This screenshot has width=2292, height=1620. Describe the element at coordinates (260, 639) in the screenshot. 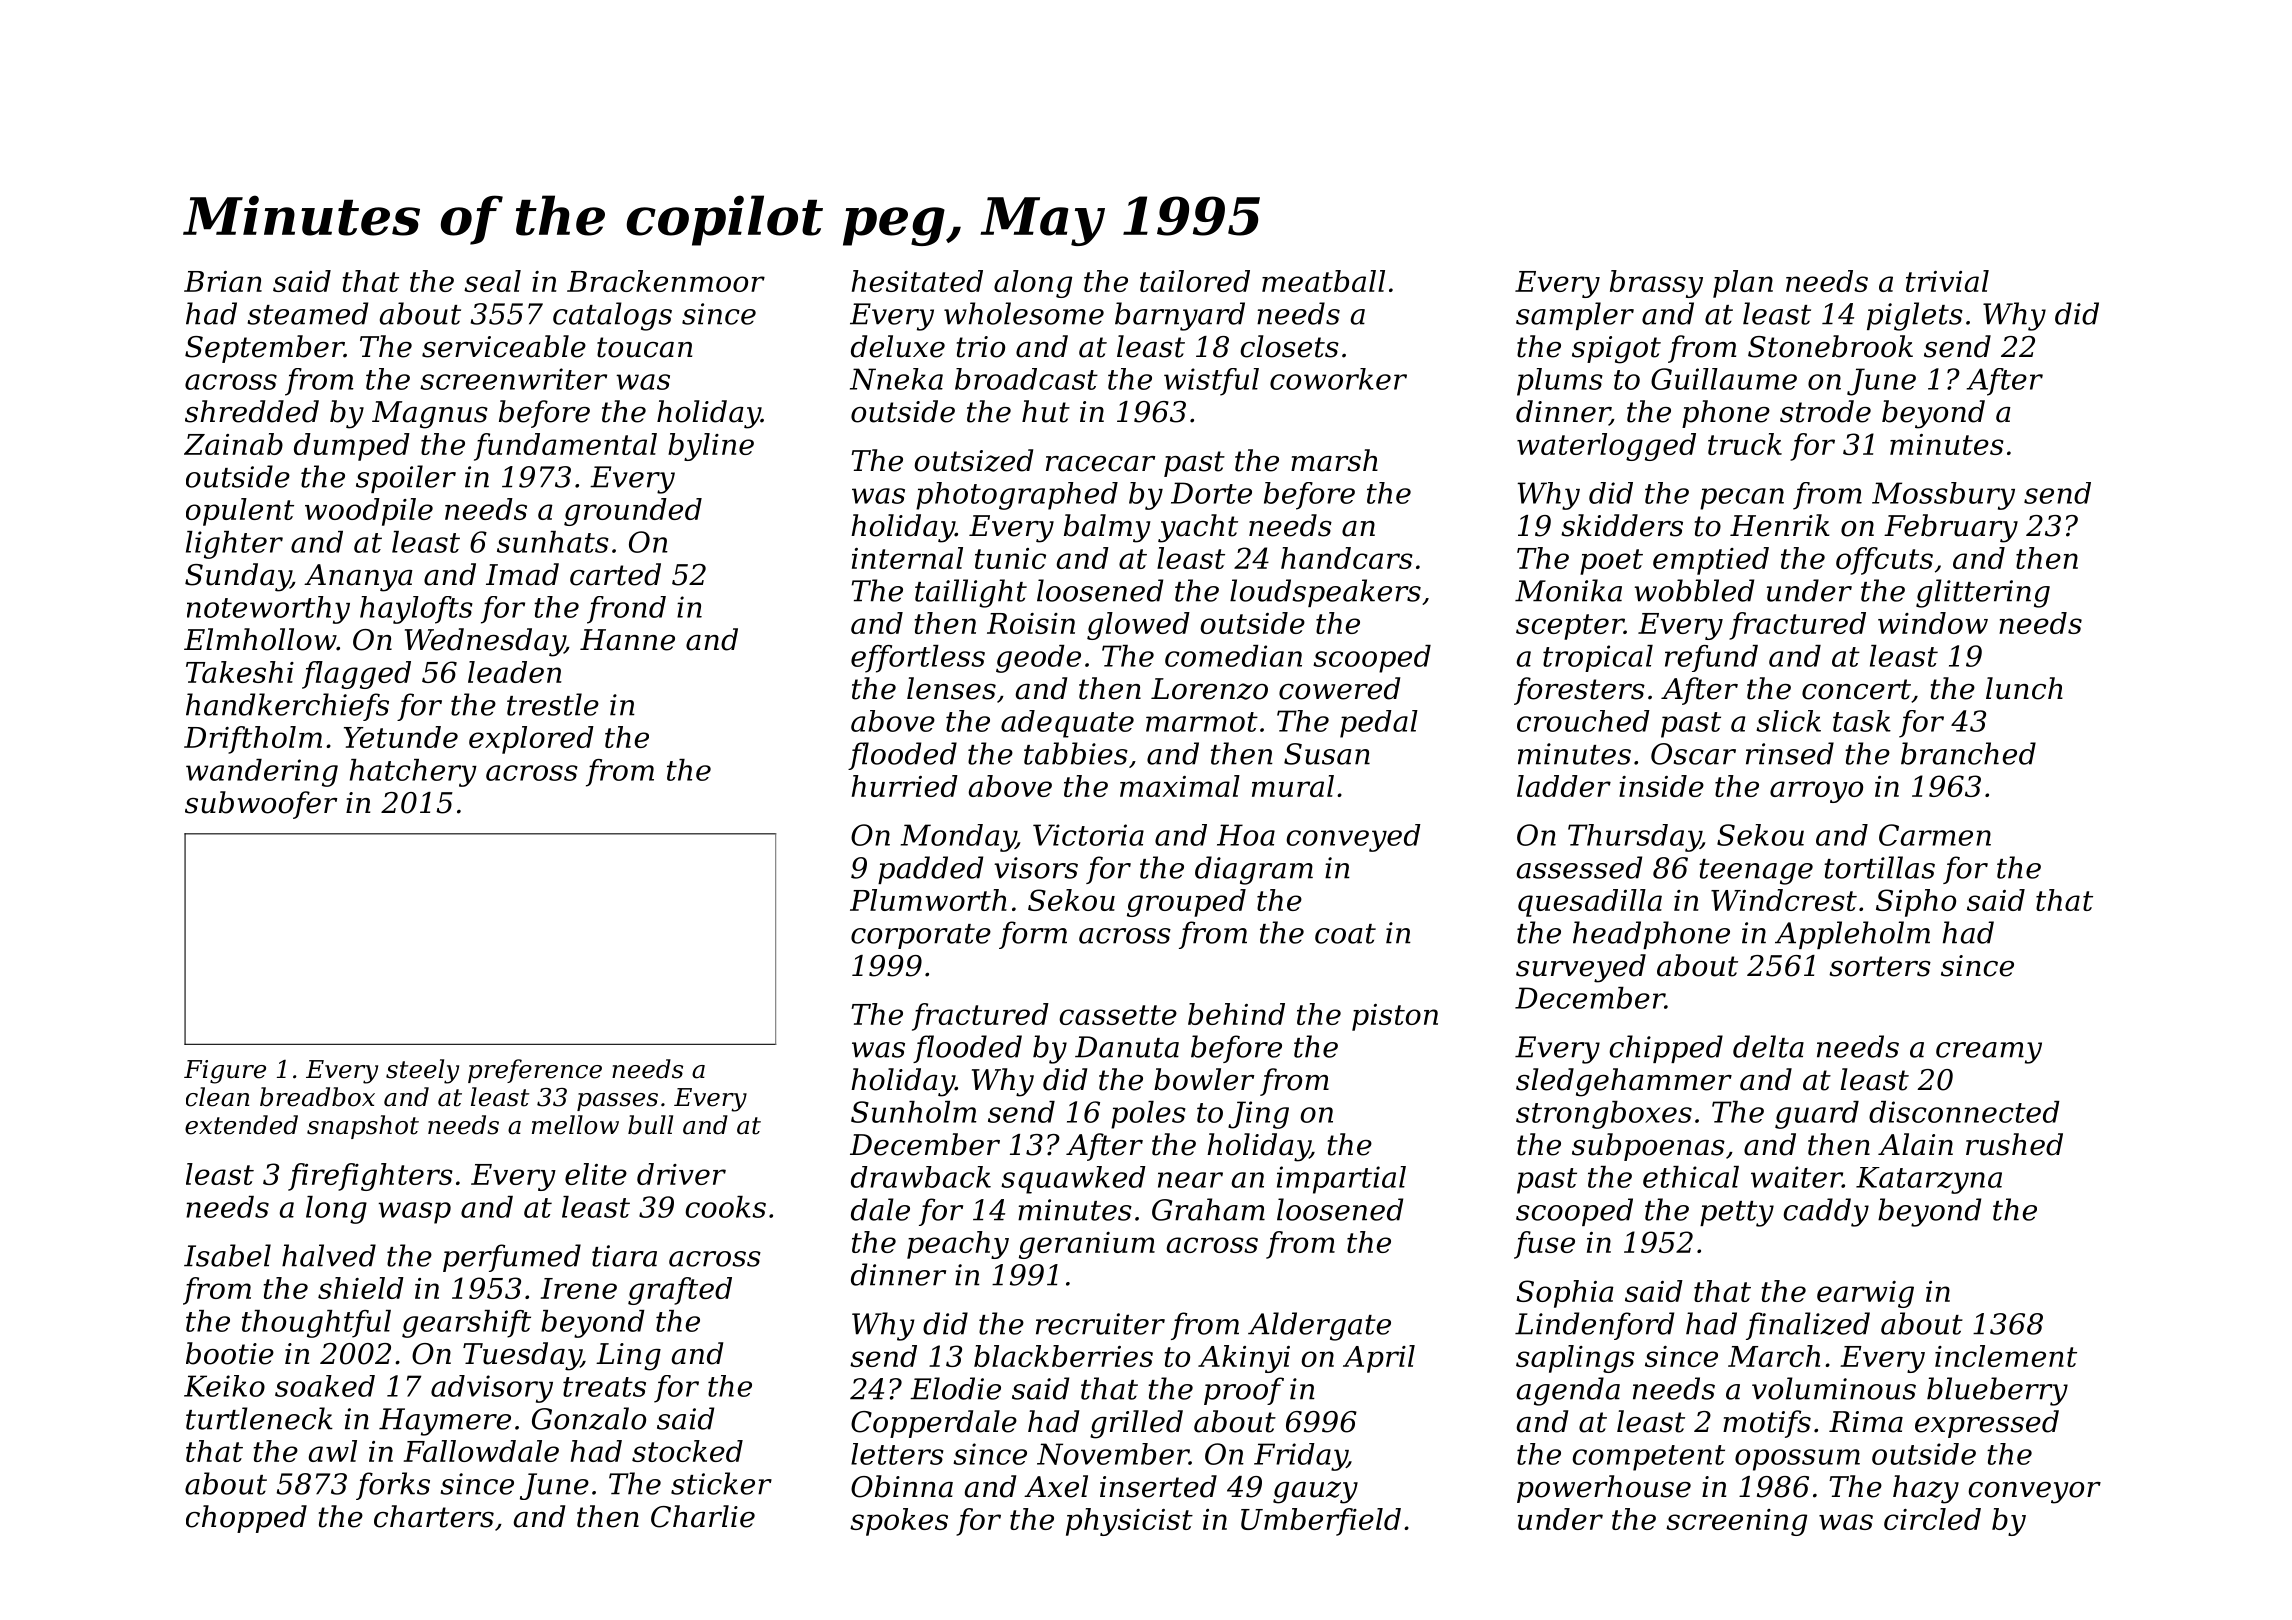

I see `Elmhollow` at that location.
